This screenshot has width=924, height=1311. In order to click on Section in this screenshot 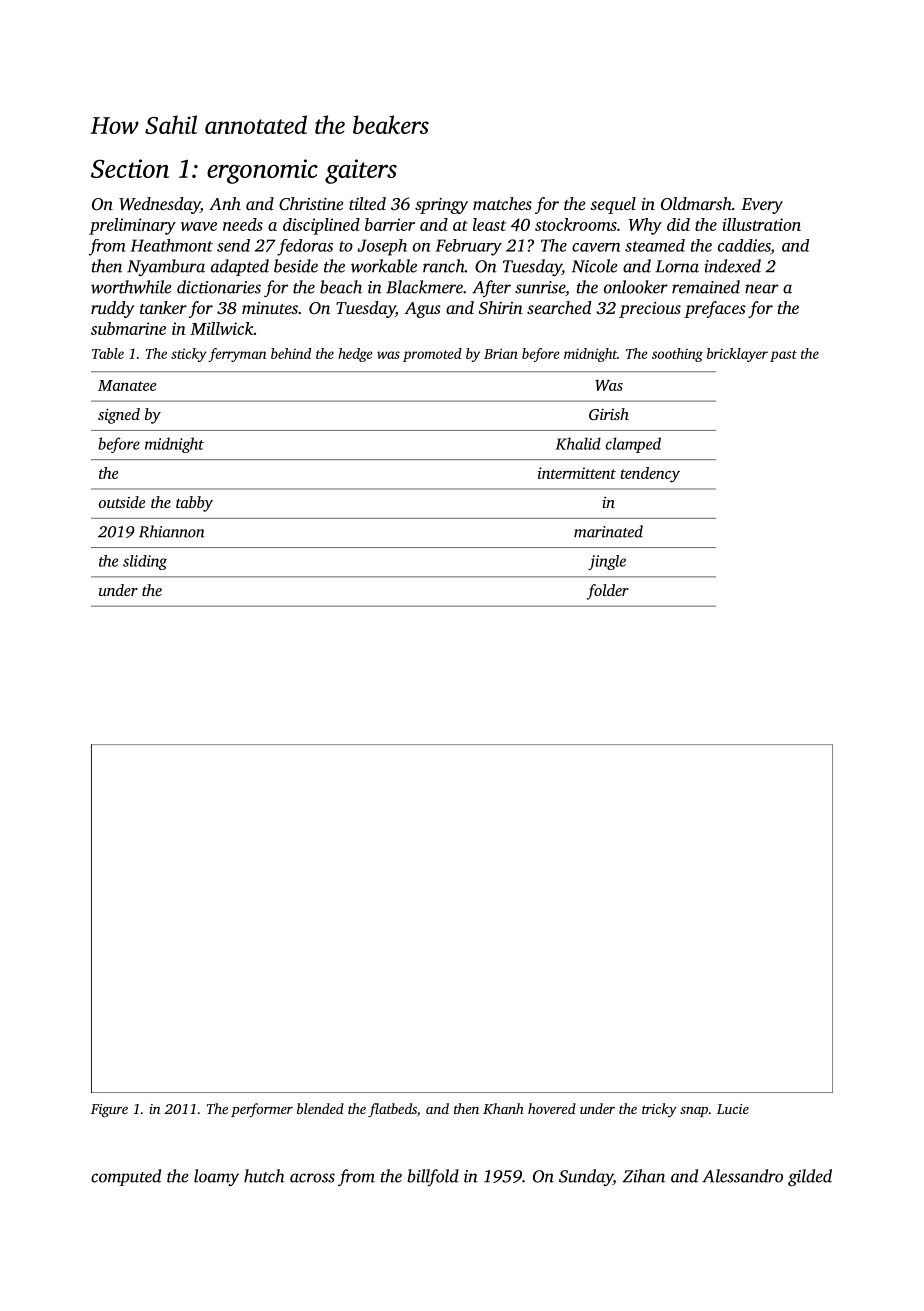, I will do `click(130, 168)`.
